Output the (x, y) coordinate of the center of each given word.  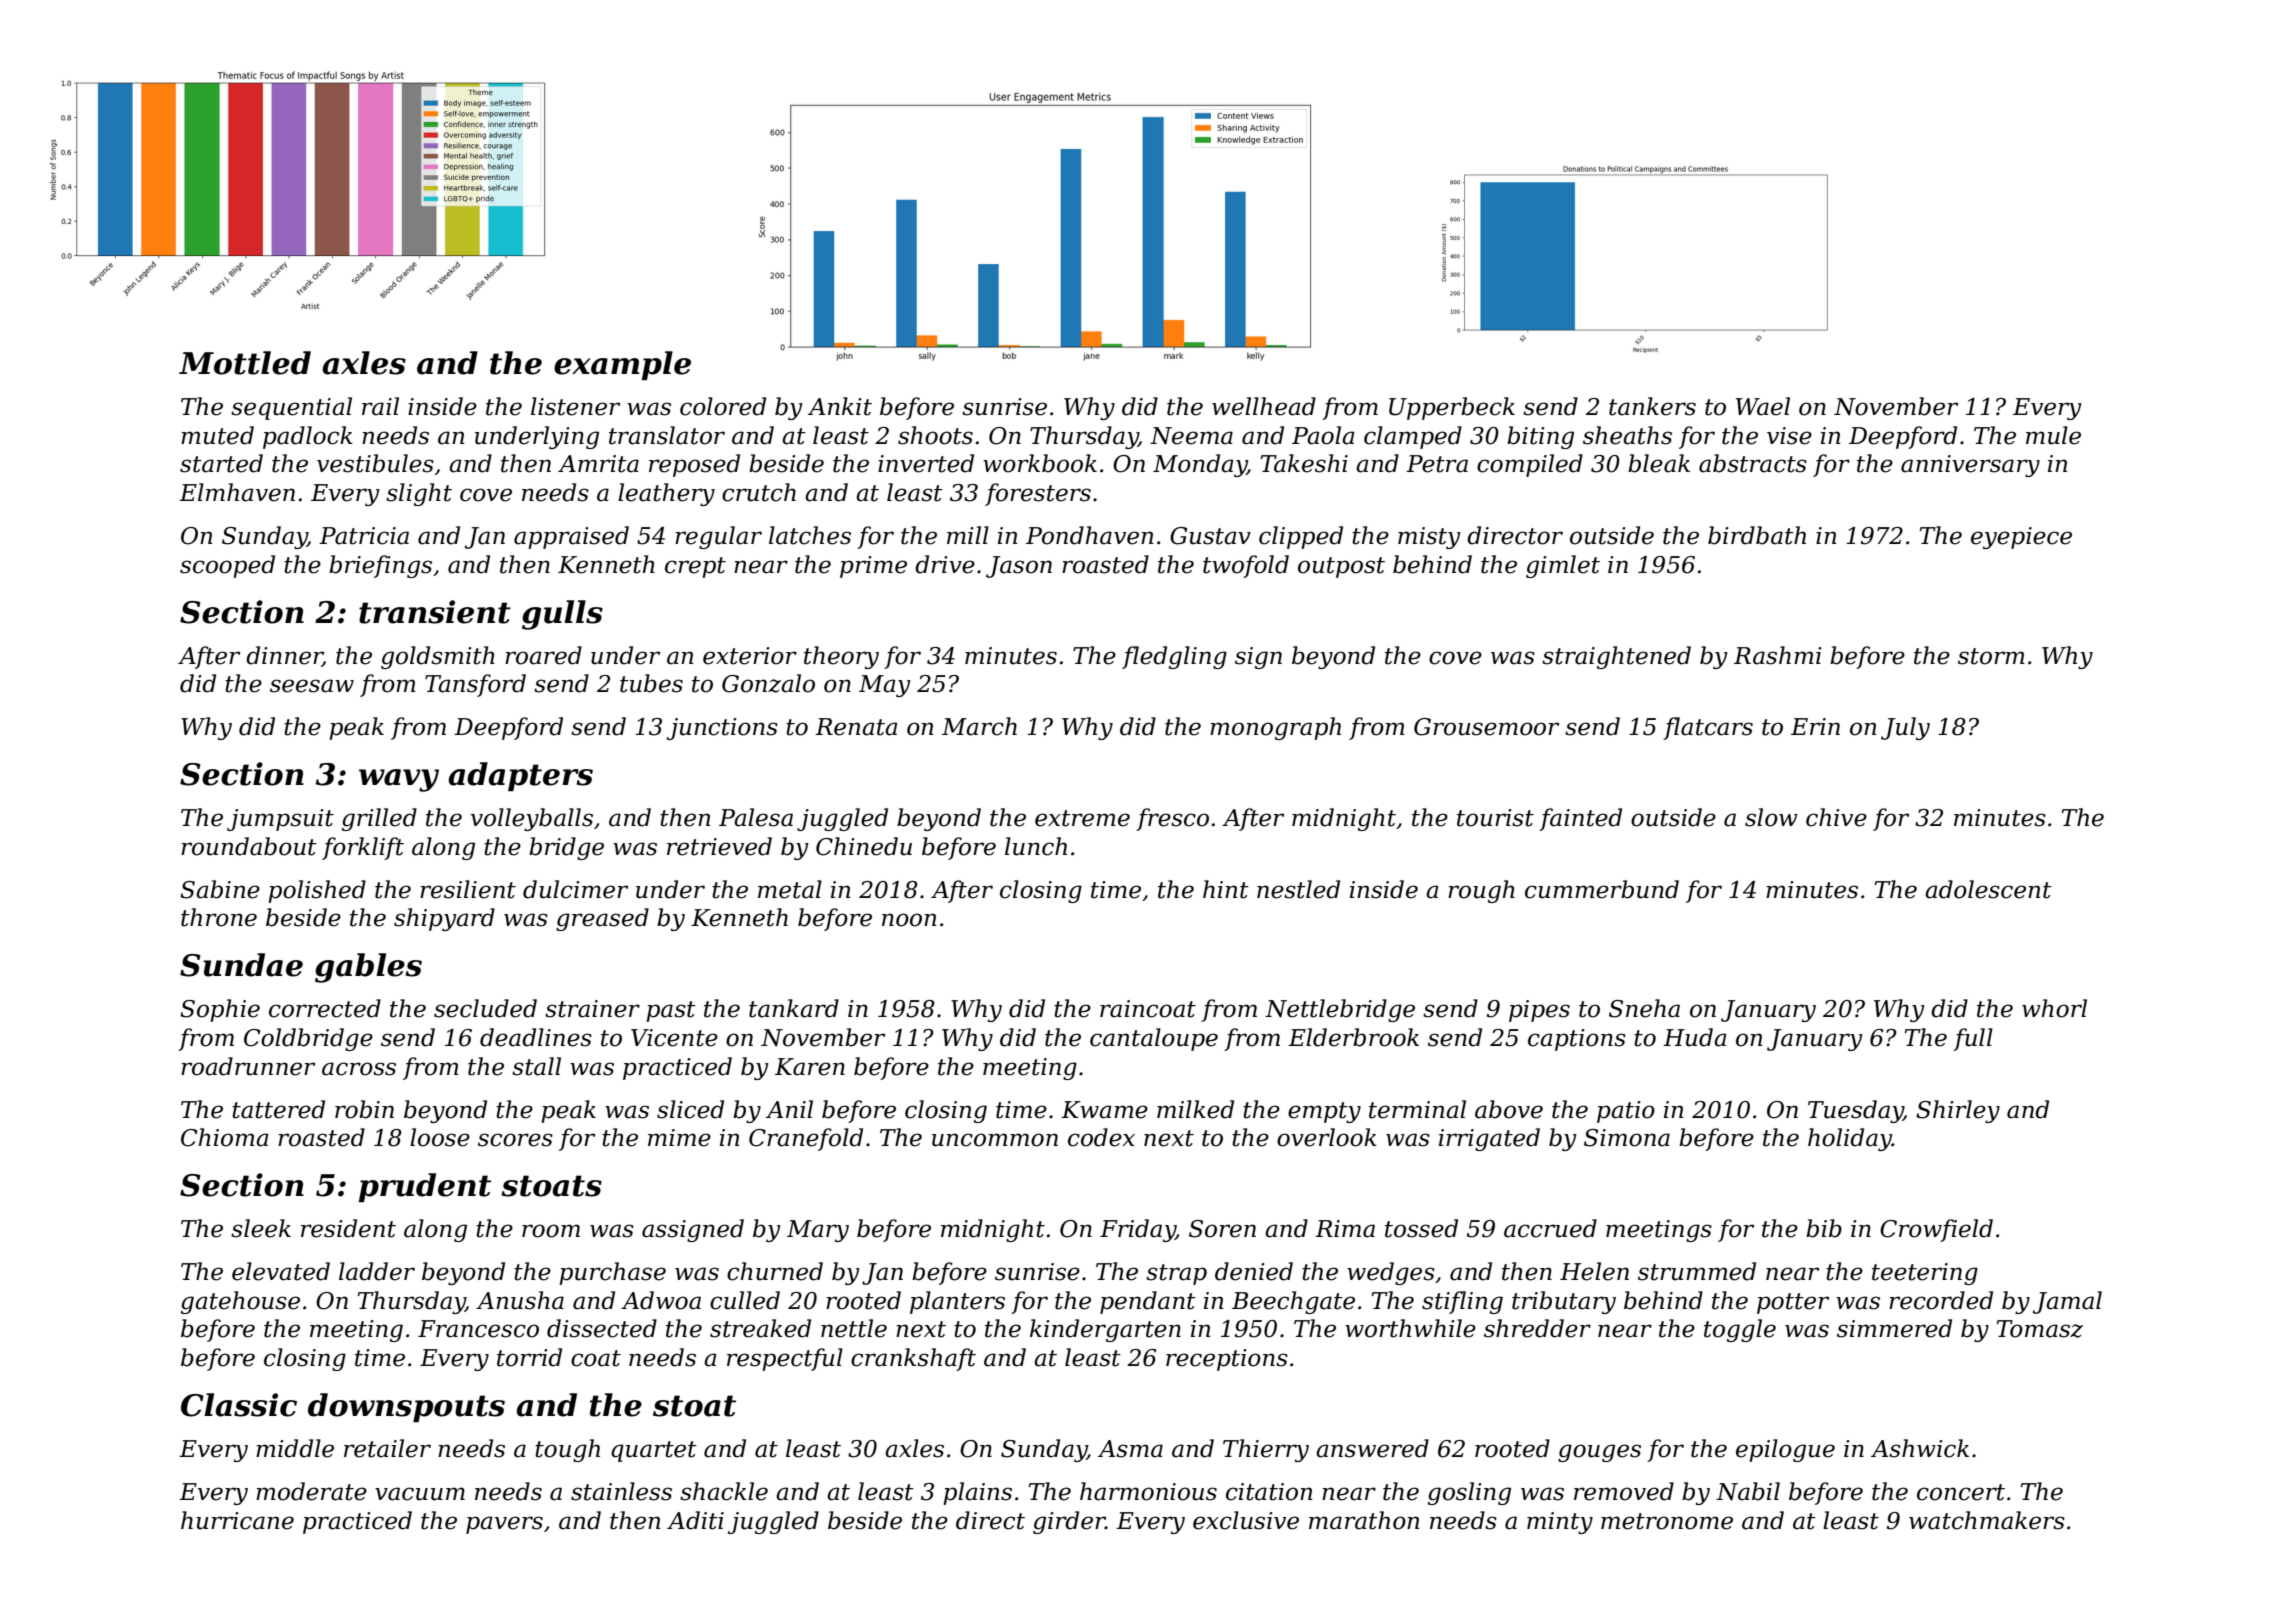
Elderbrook (1353, 1037)
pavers (504, 1525)
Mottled (245, 363)
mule (2053, 435)
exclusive (1246, 1520)
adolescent (1988, 889)
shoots (935, 435)
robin (364, 1109)
